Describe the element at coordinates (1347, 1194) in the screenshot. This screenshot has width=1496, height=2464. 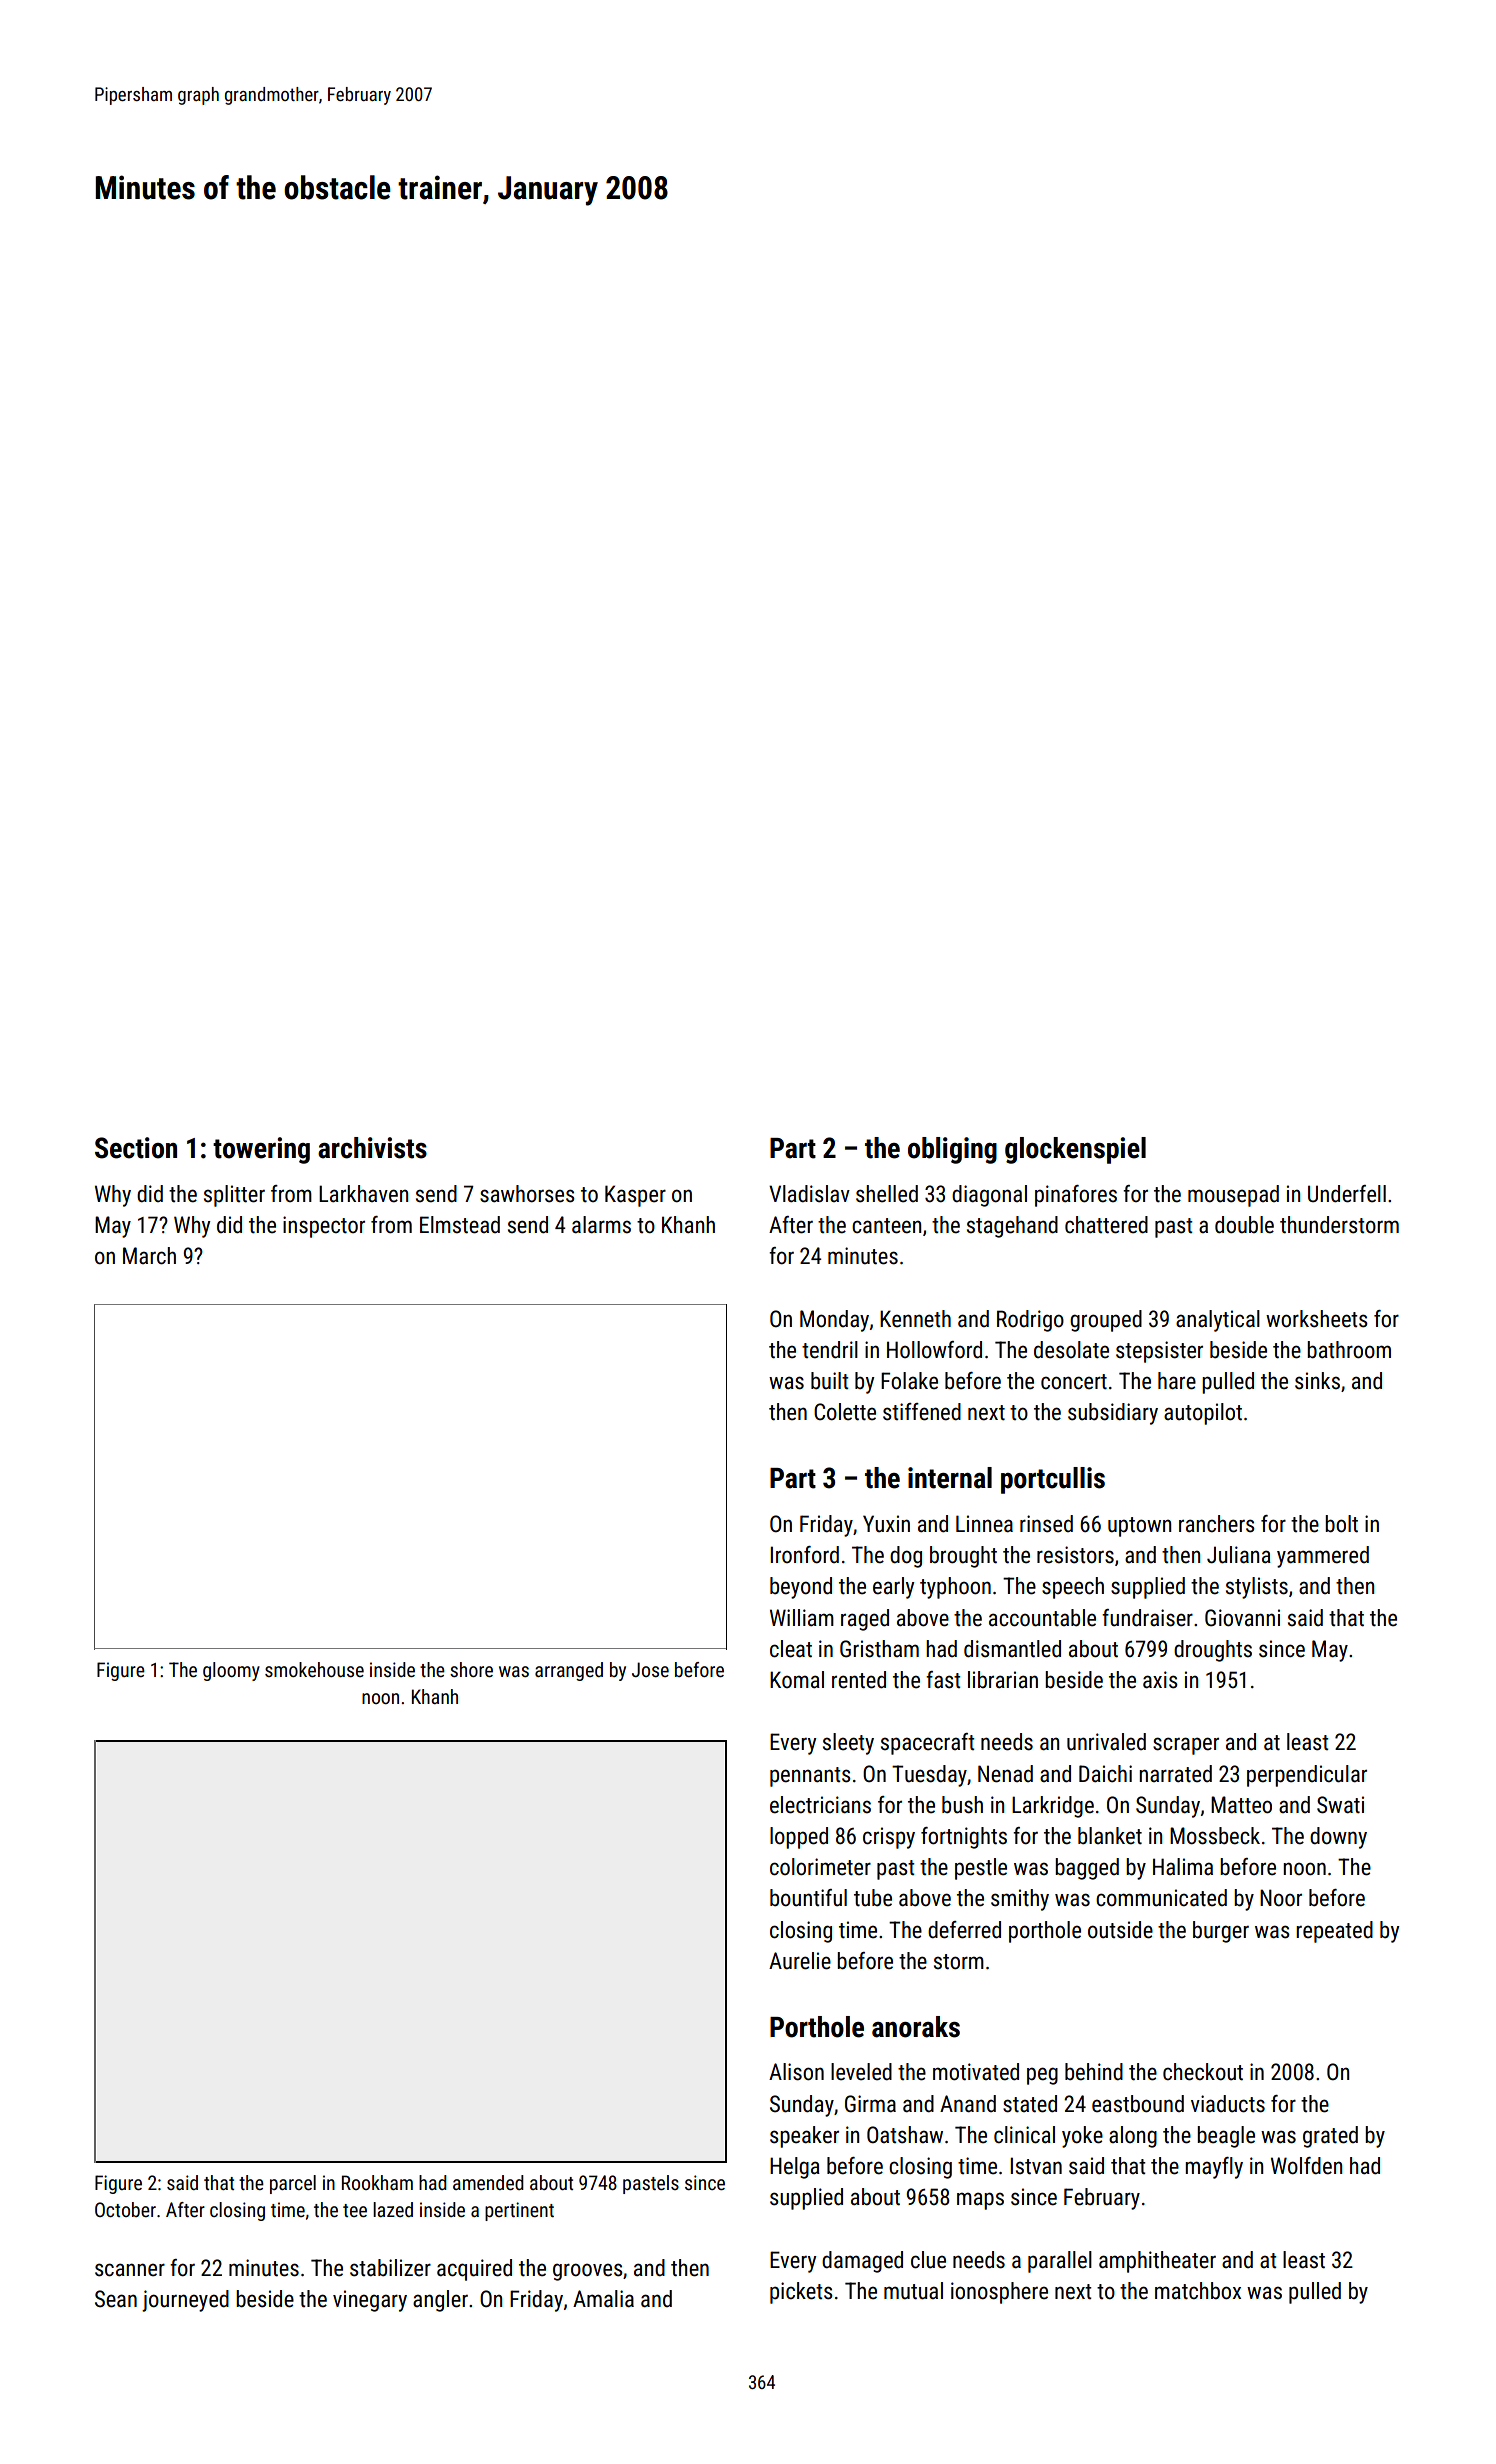
I see `Underfell` at that location.
